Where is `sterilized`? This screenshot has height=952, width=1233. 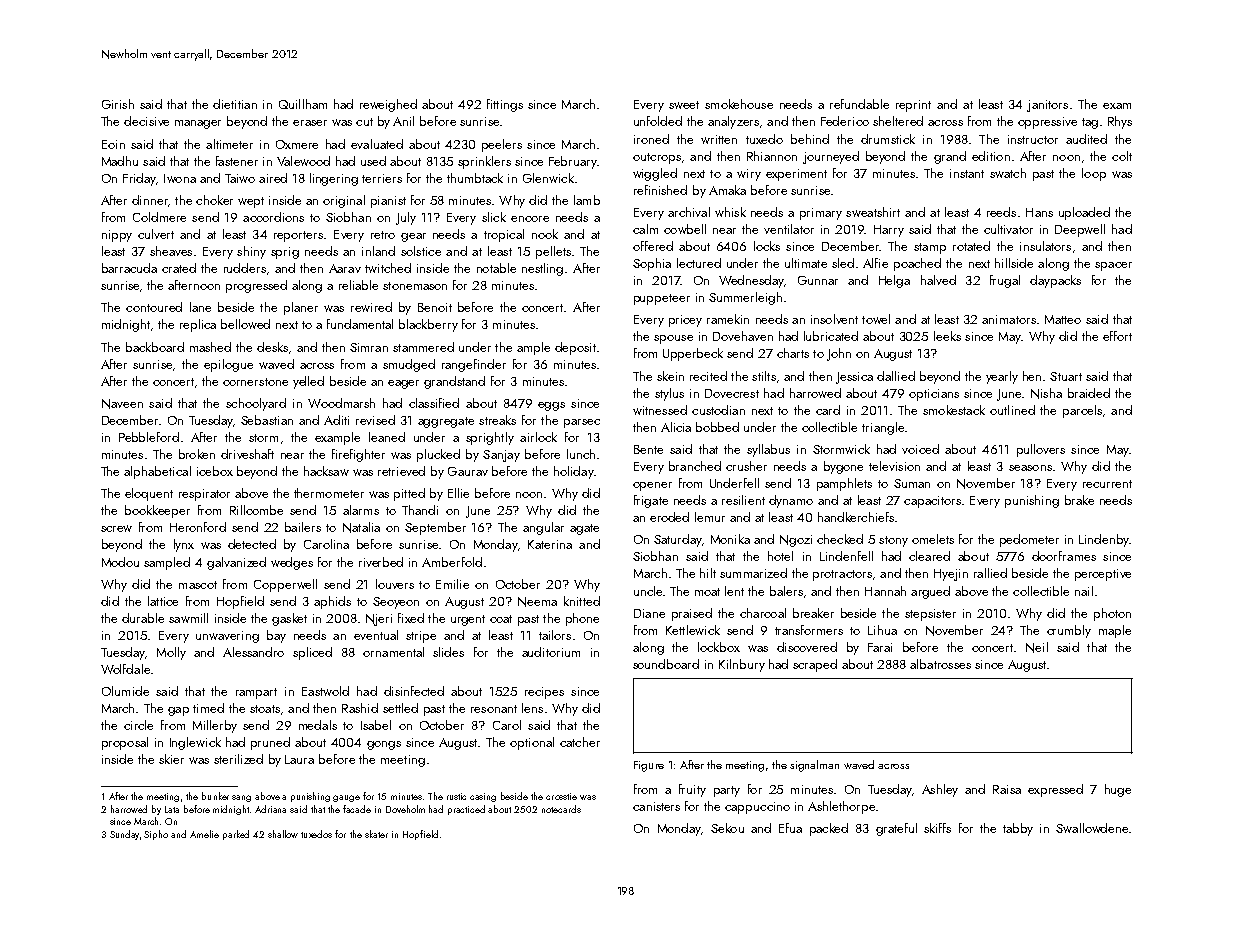 sterilized is located at coordinates (238, 759).
